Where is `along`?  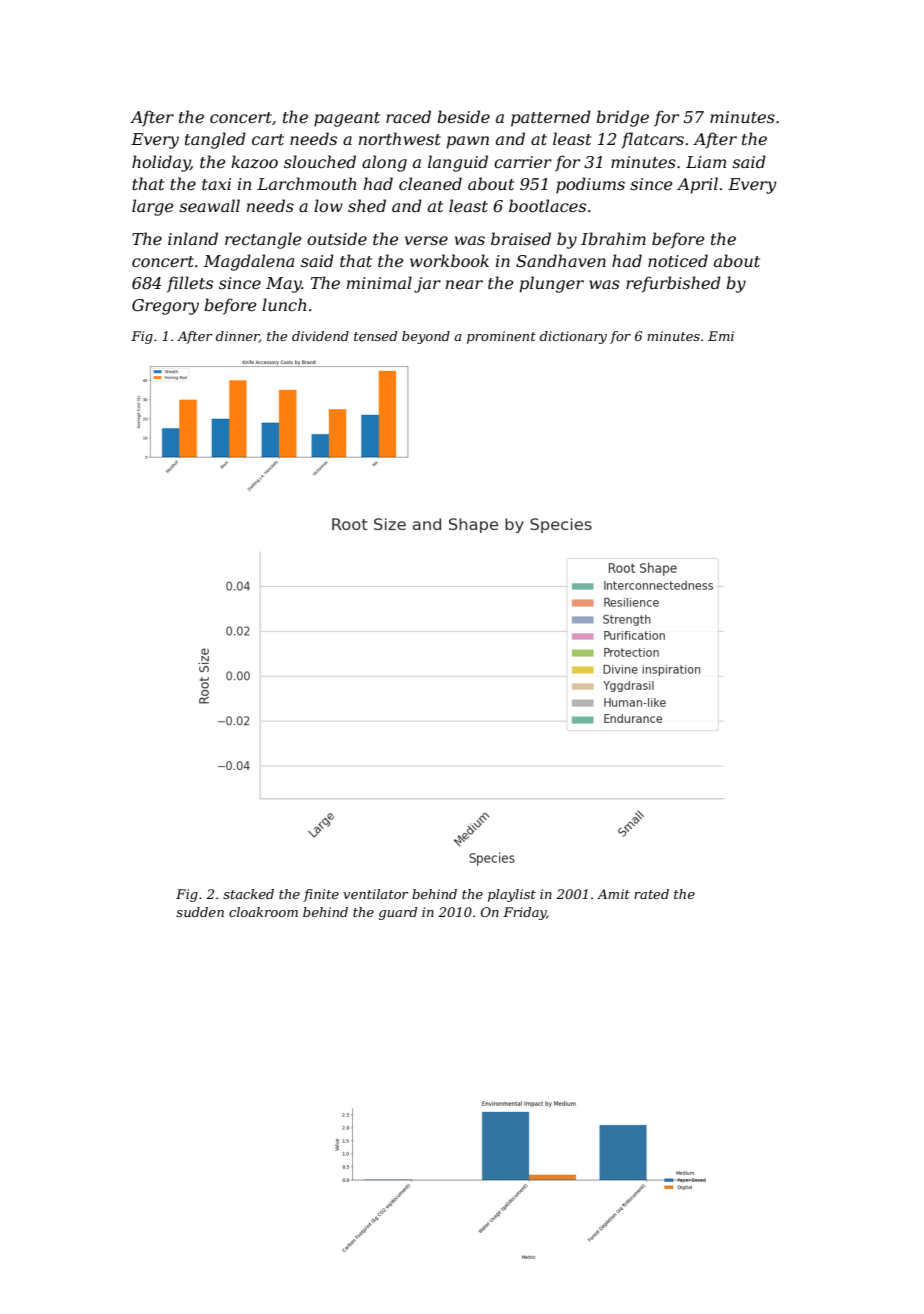
along is located at coordinates (384, 163).
